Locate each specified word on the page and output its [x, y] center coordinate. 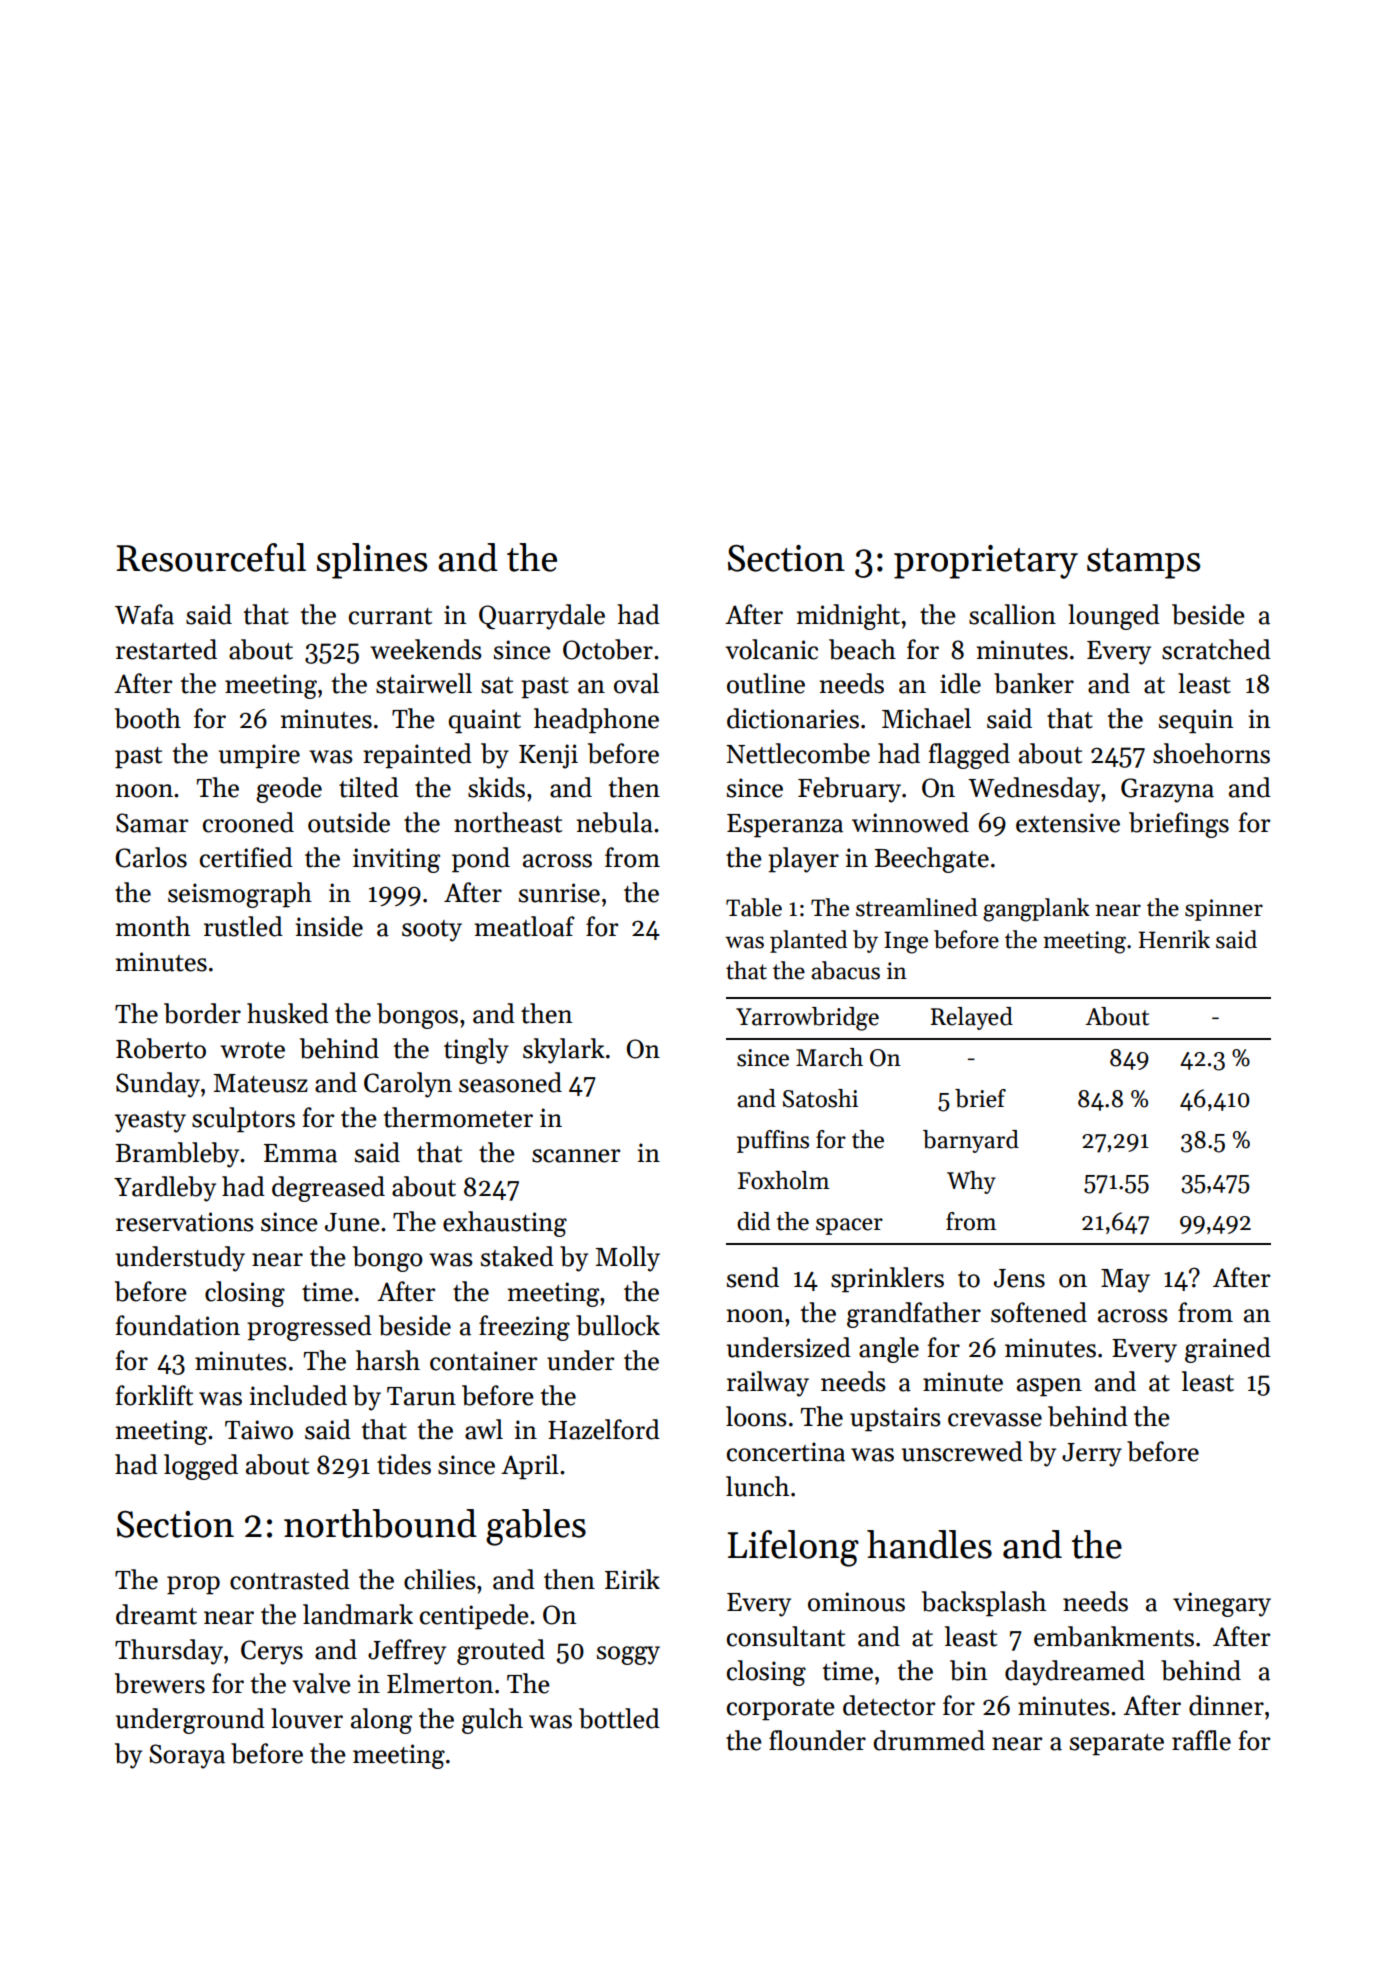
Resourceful [211, 557]
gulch [492, 1721]
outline [766, 683]
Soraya [187, 1756]
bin [968, 1670]
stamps [1143, 563]
